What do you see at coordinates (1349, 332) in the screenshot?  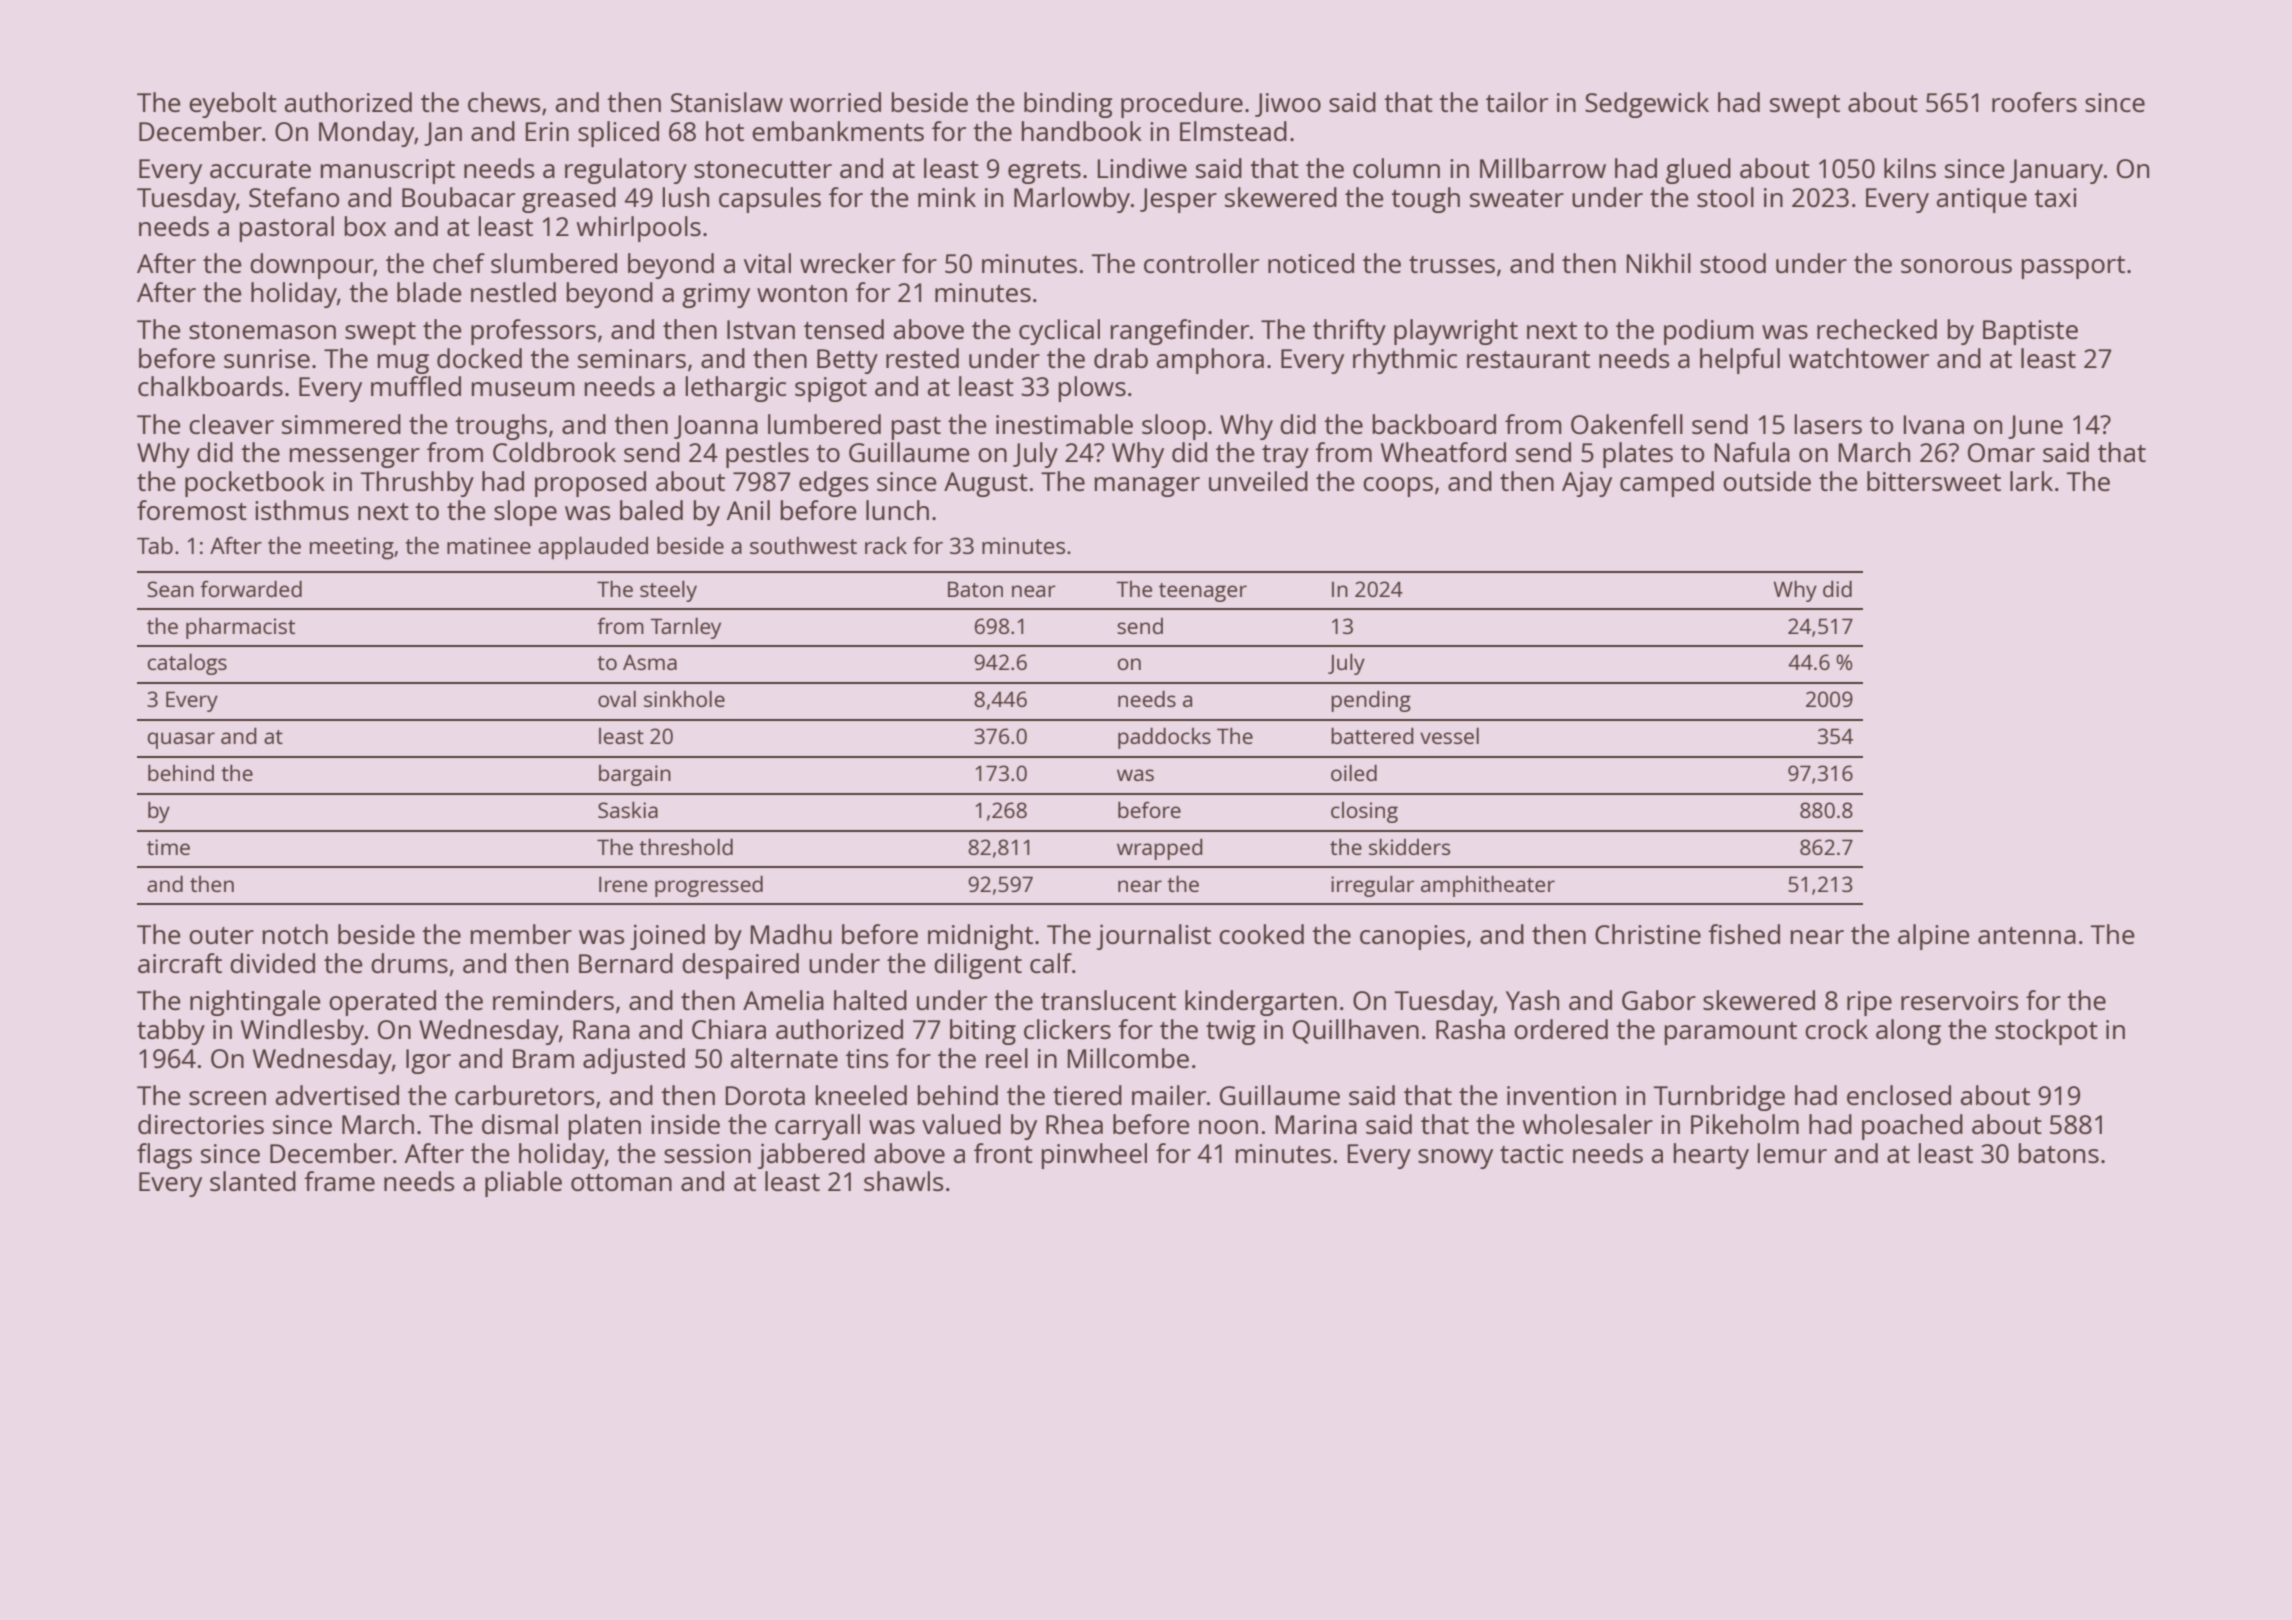 I see `thrifty` at bounding box center [1349, 332].
